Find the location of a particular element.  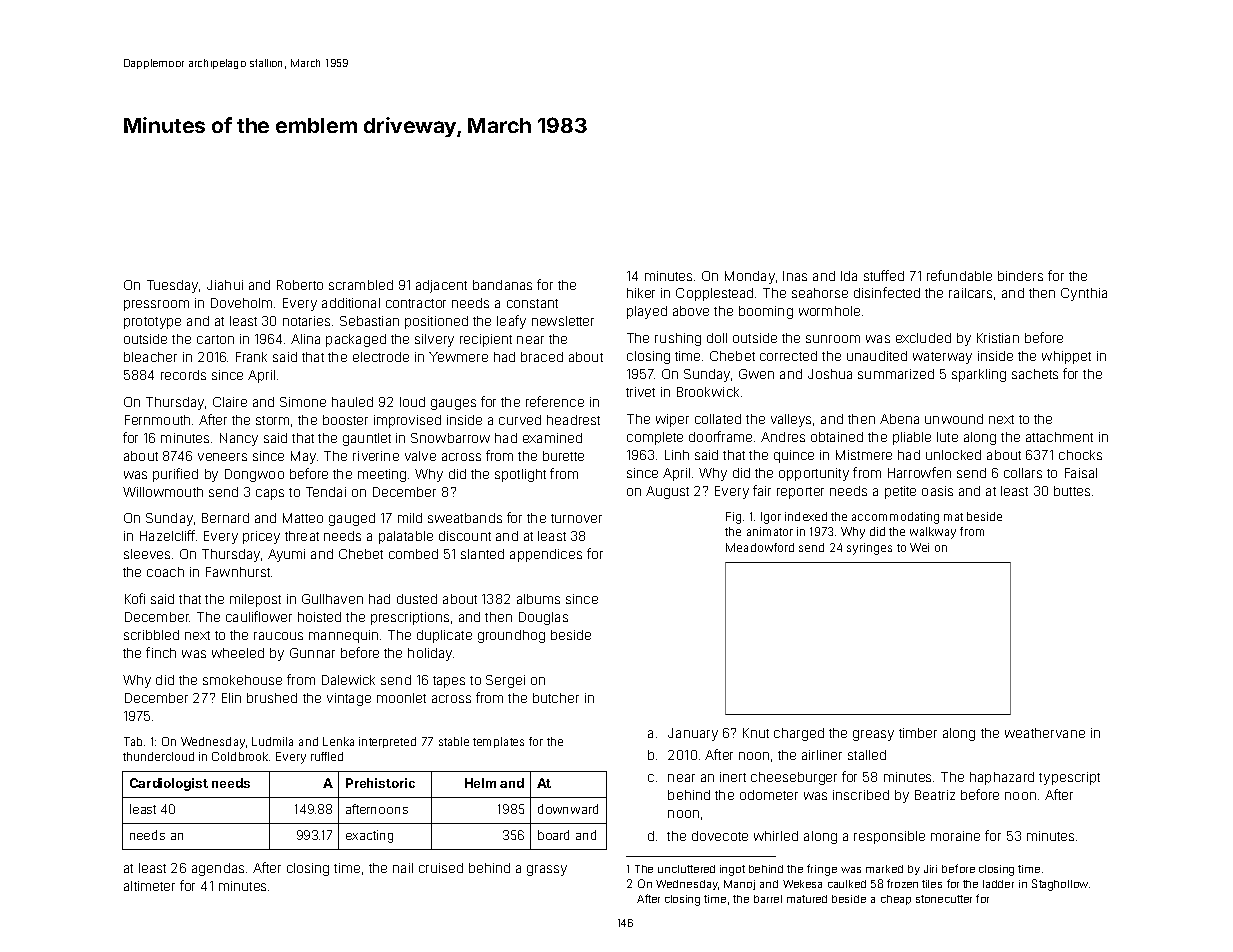

barrel is located at coordinates (768, 899).
